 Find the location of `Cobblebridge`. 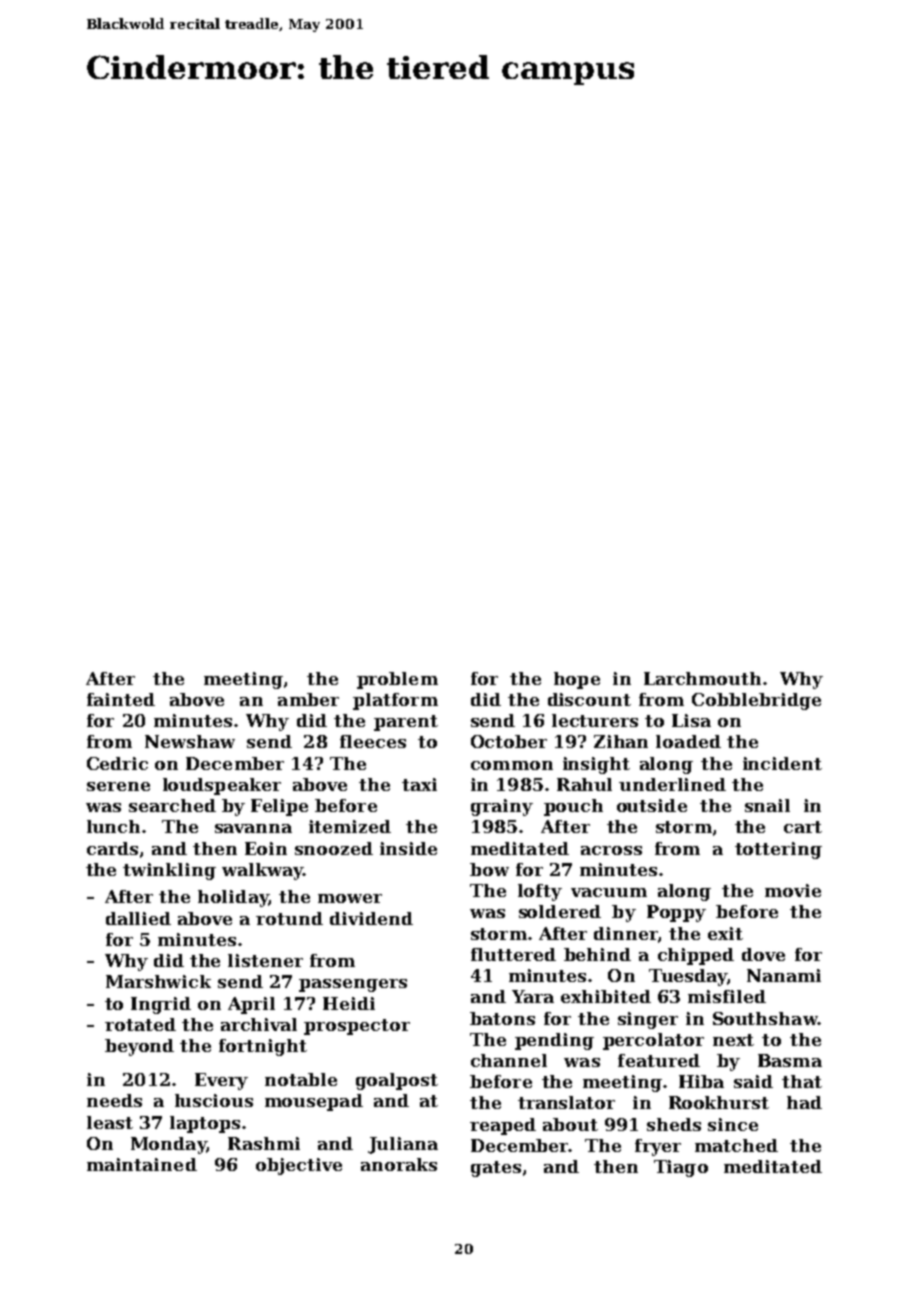

Cobblebridge is located at coordinates (756, 701).
